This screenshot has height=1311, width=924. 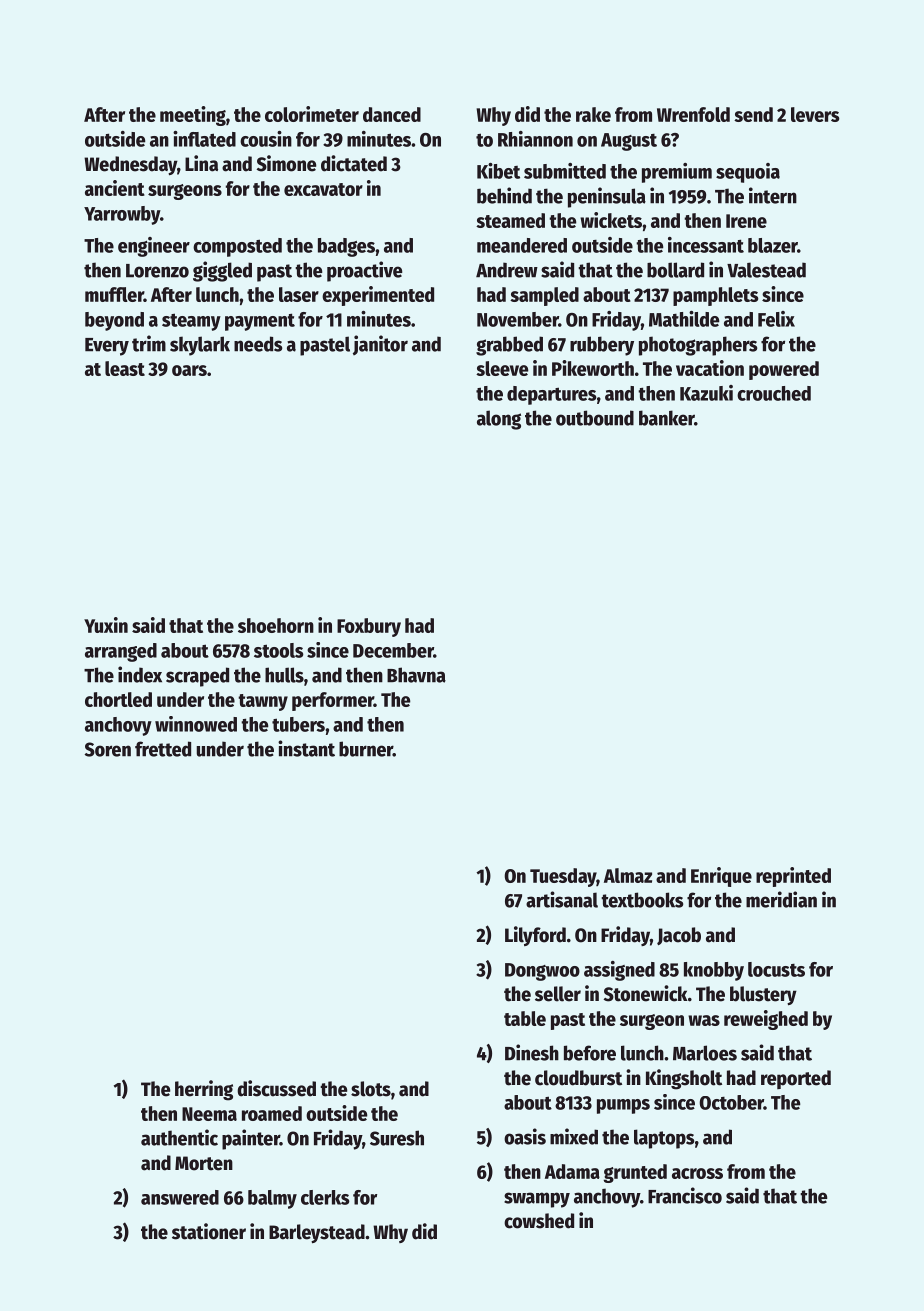 What do you see at coordinates (204, 1090) in the screenshot?
I see `herring` at bounding box center [204, 1090].
